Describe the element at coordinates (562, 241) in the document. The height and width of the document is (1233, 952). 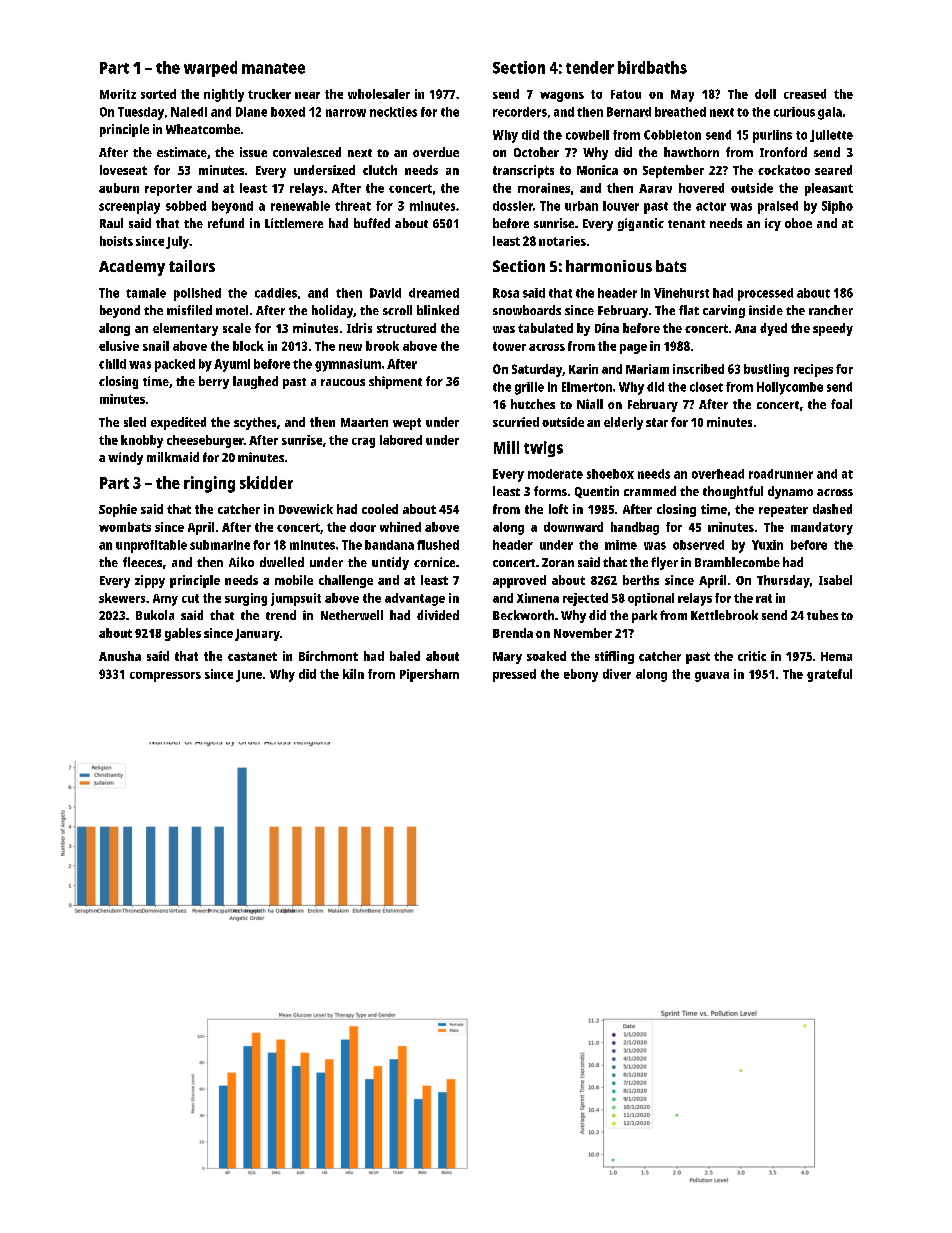
I see `notaries` at that location.
